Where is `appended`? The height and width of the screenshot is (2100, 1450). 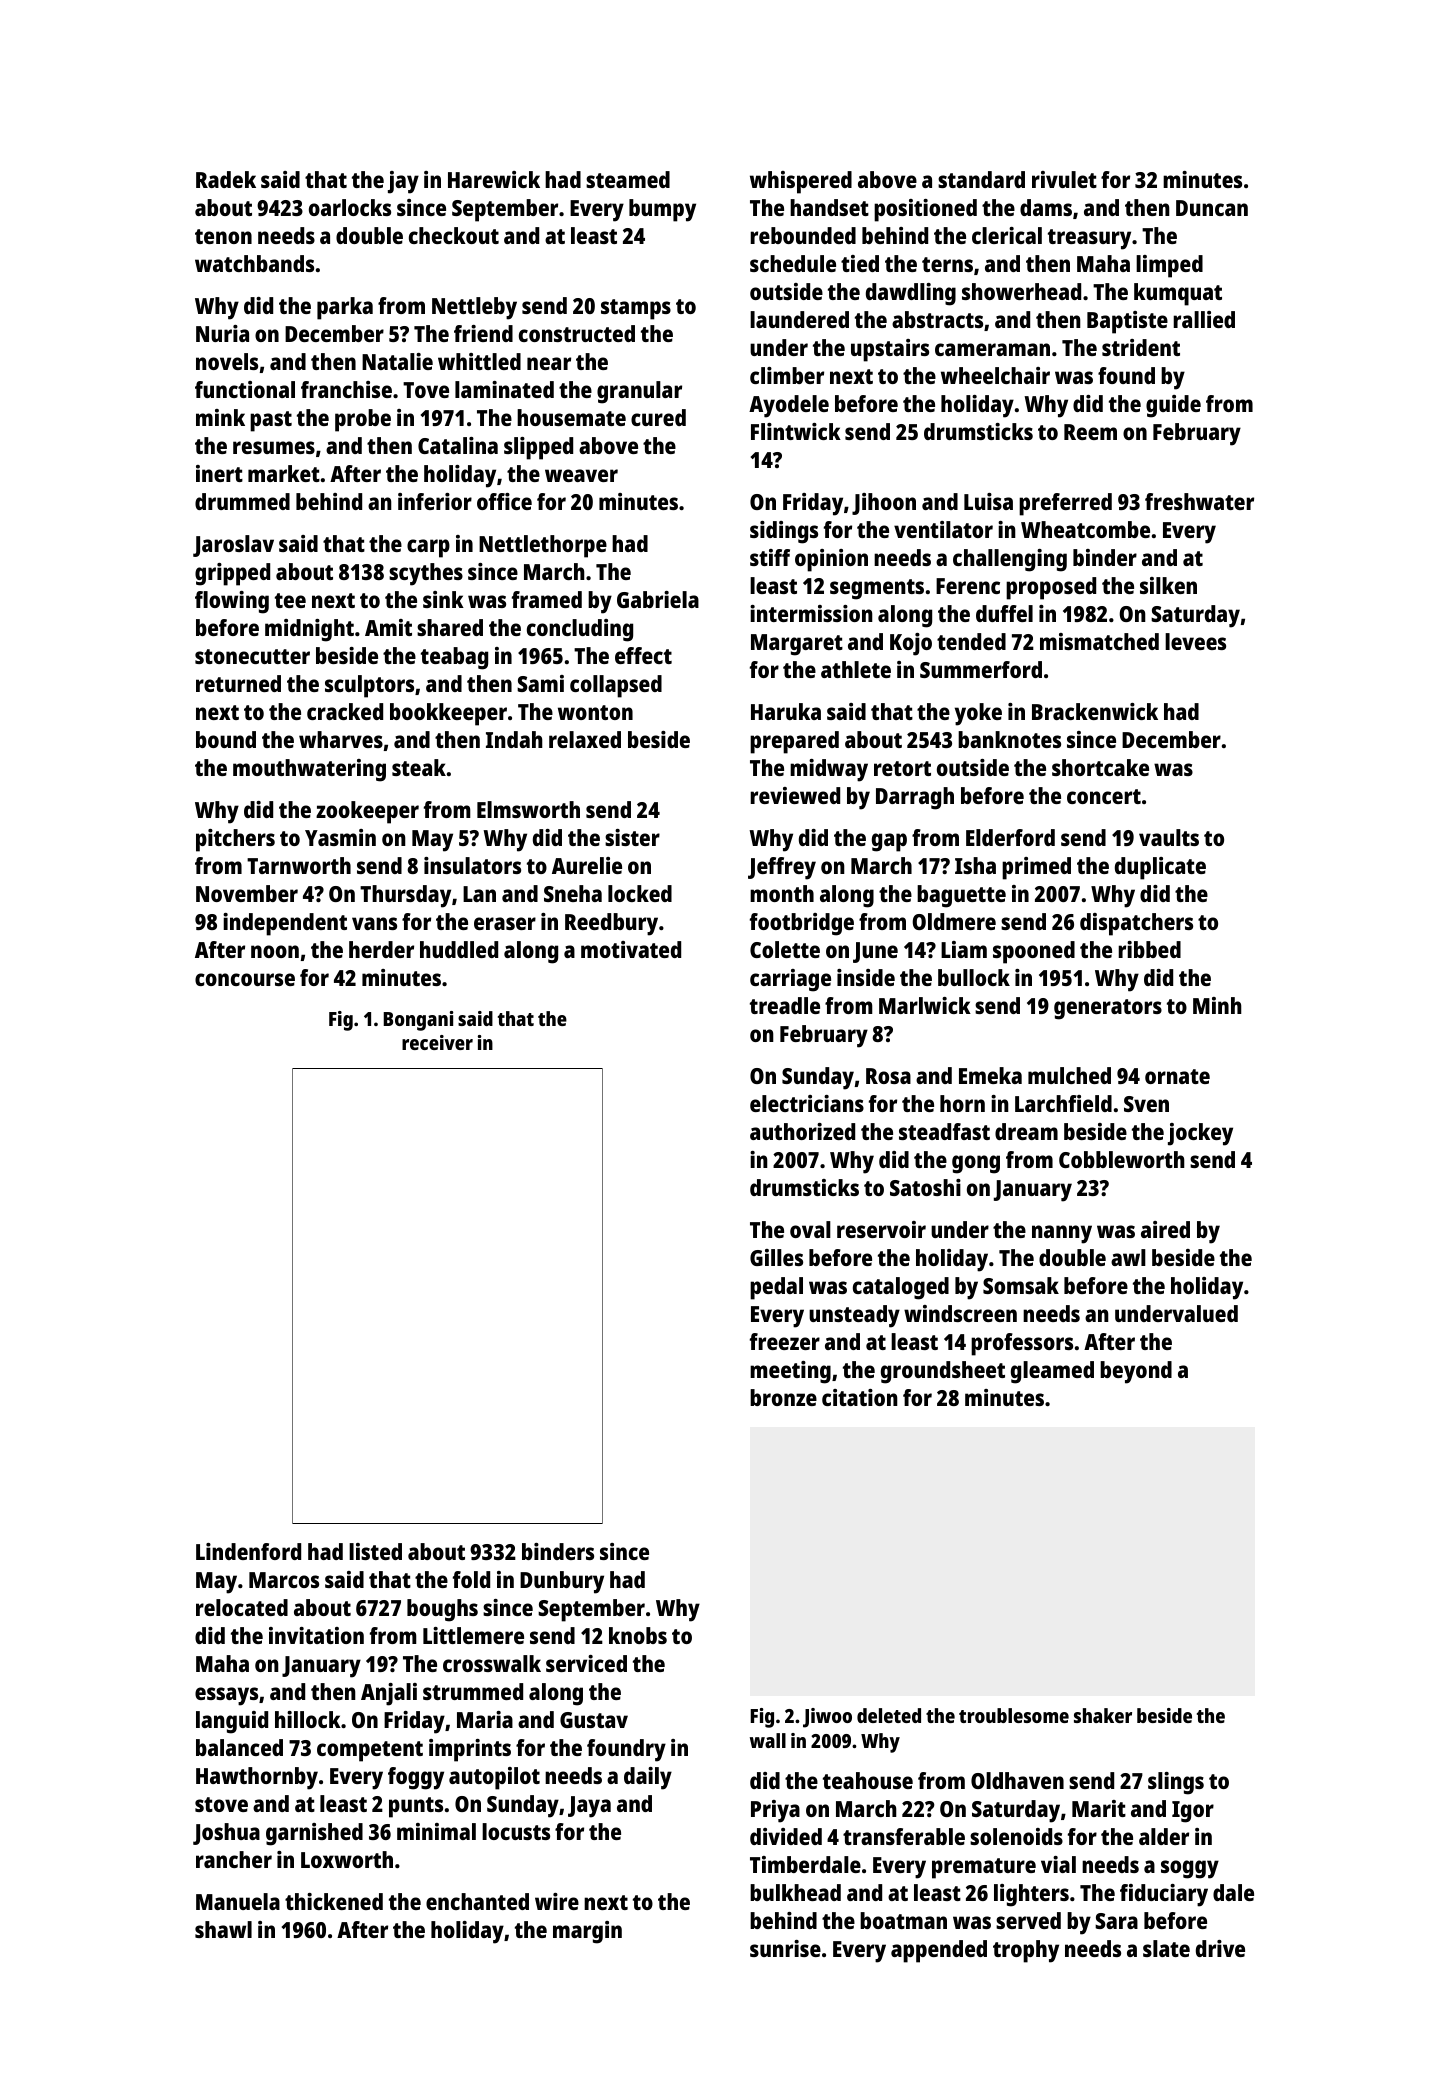 appended is located at coordinates (939, 1951).
